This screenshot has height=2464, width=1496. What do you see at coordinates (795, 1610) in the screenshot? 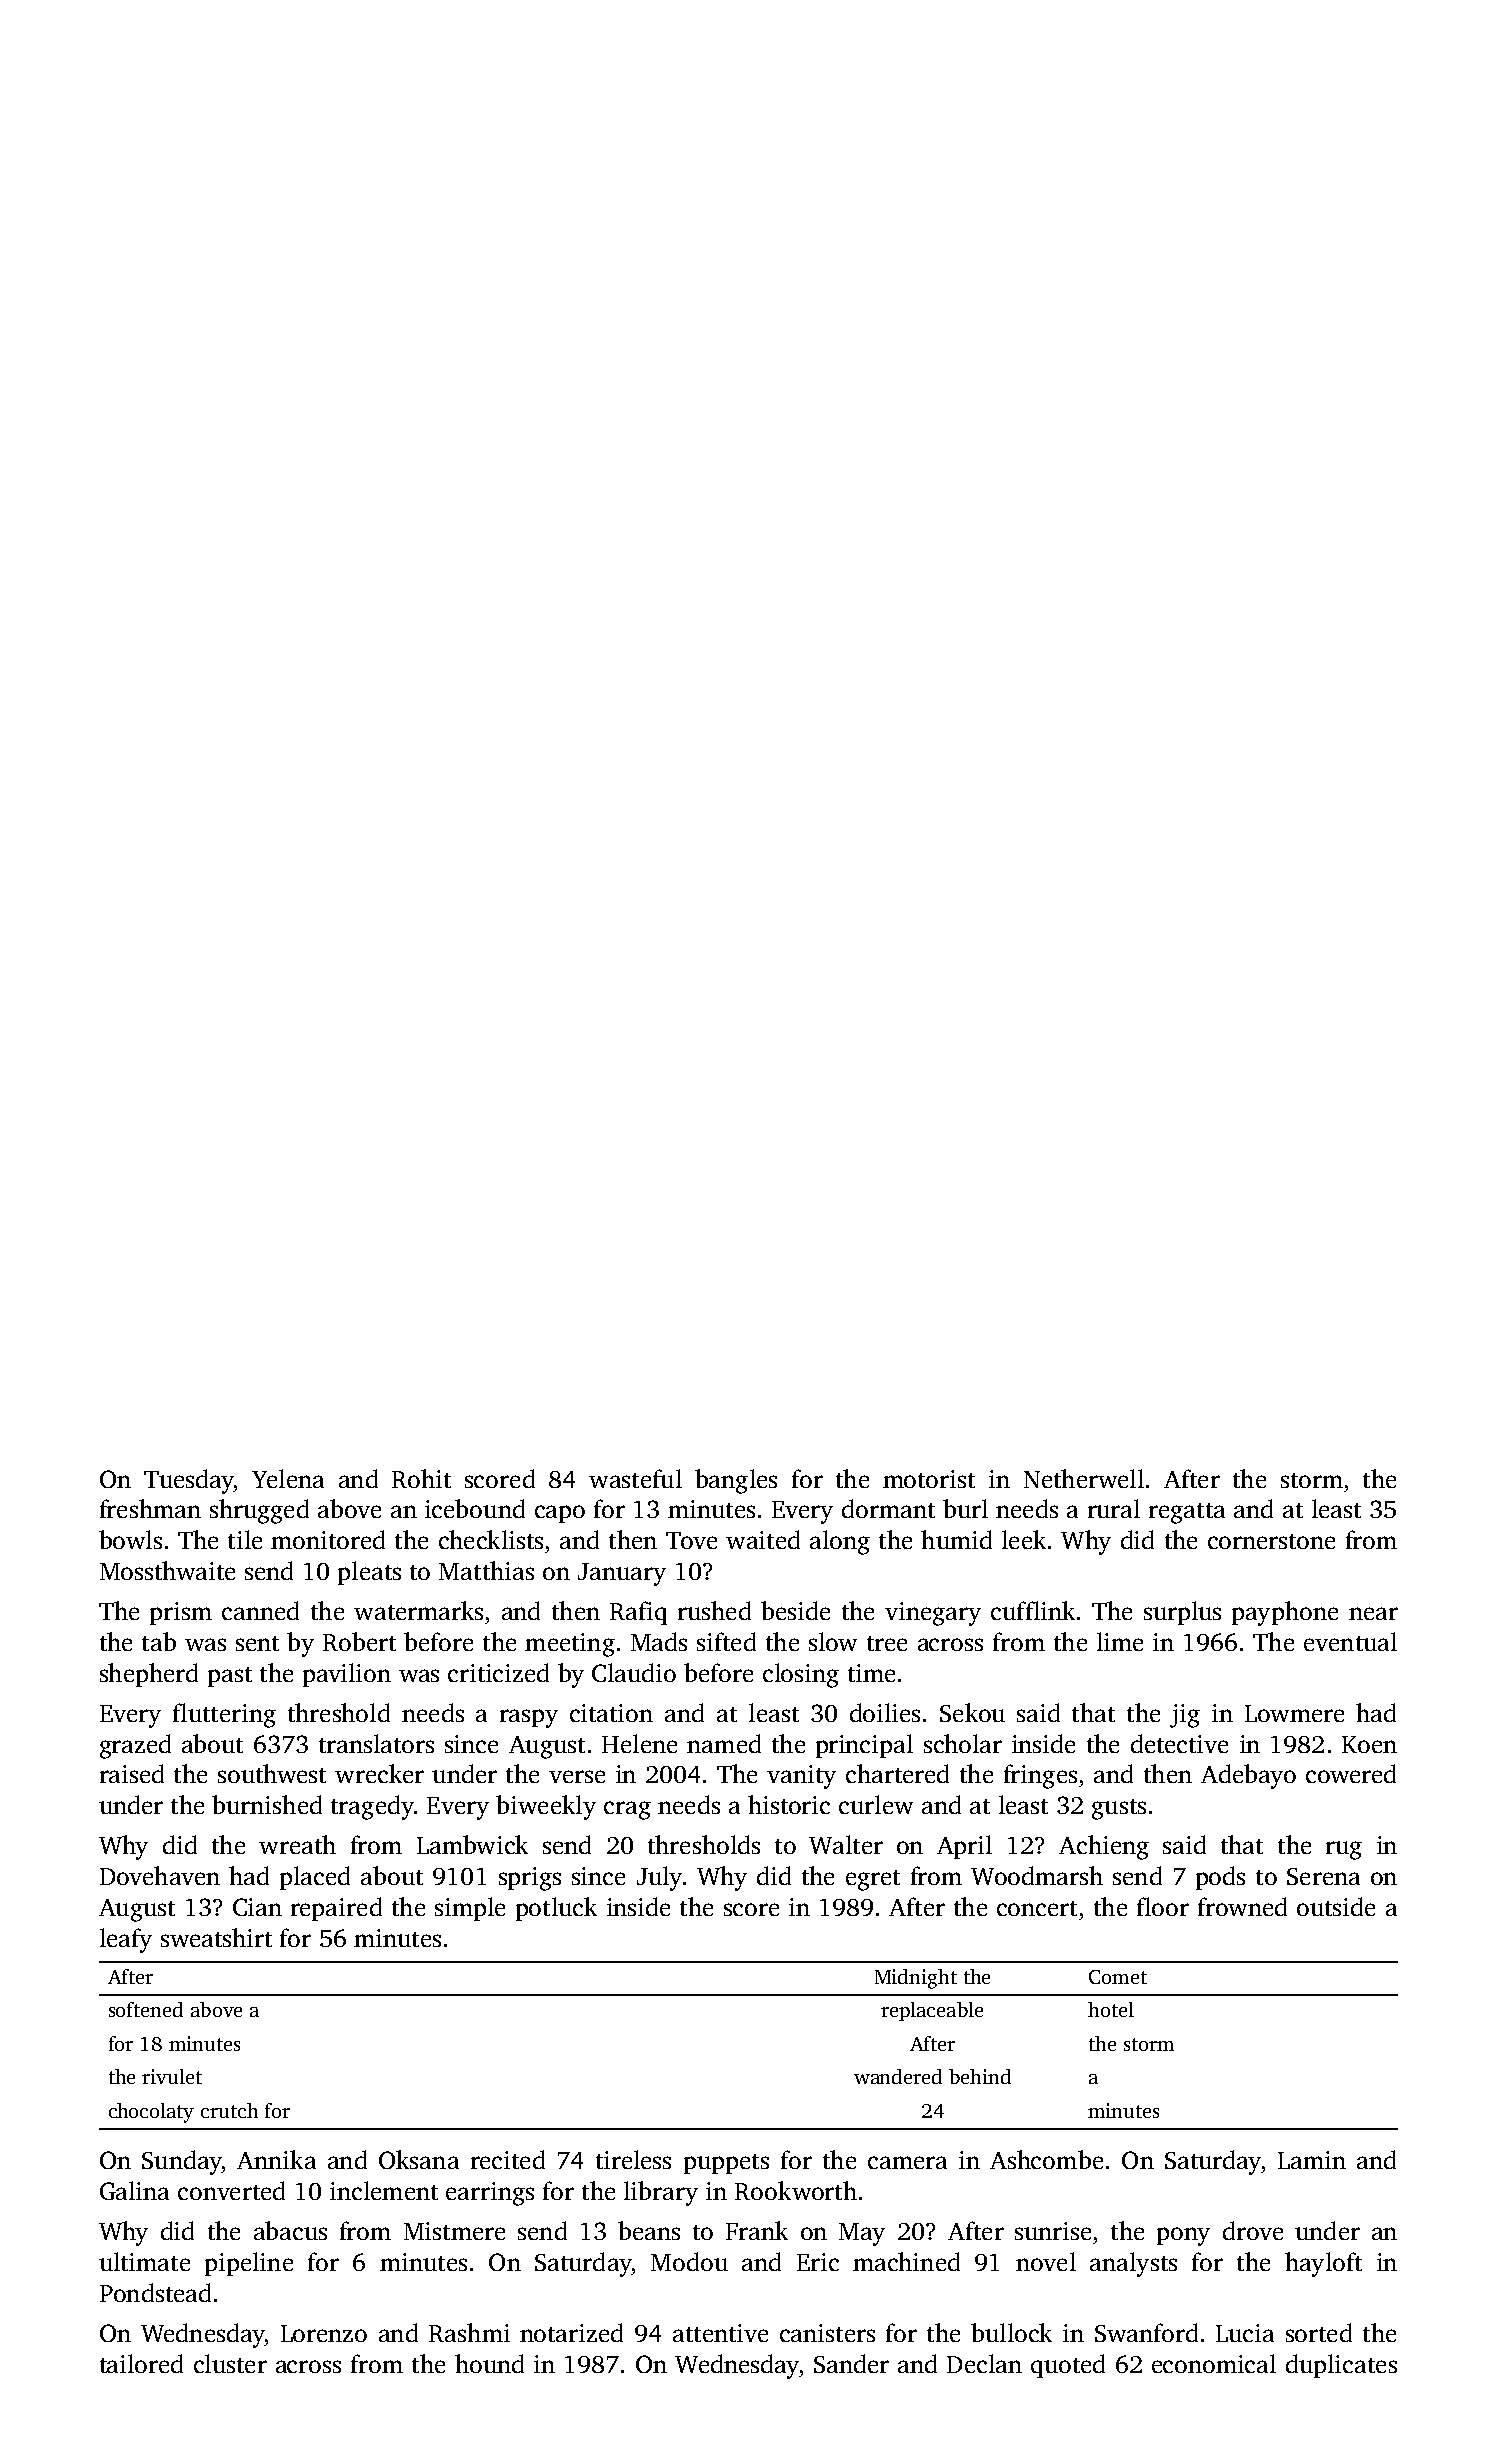
I see `beside` at bounding box center [795, 1610].
